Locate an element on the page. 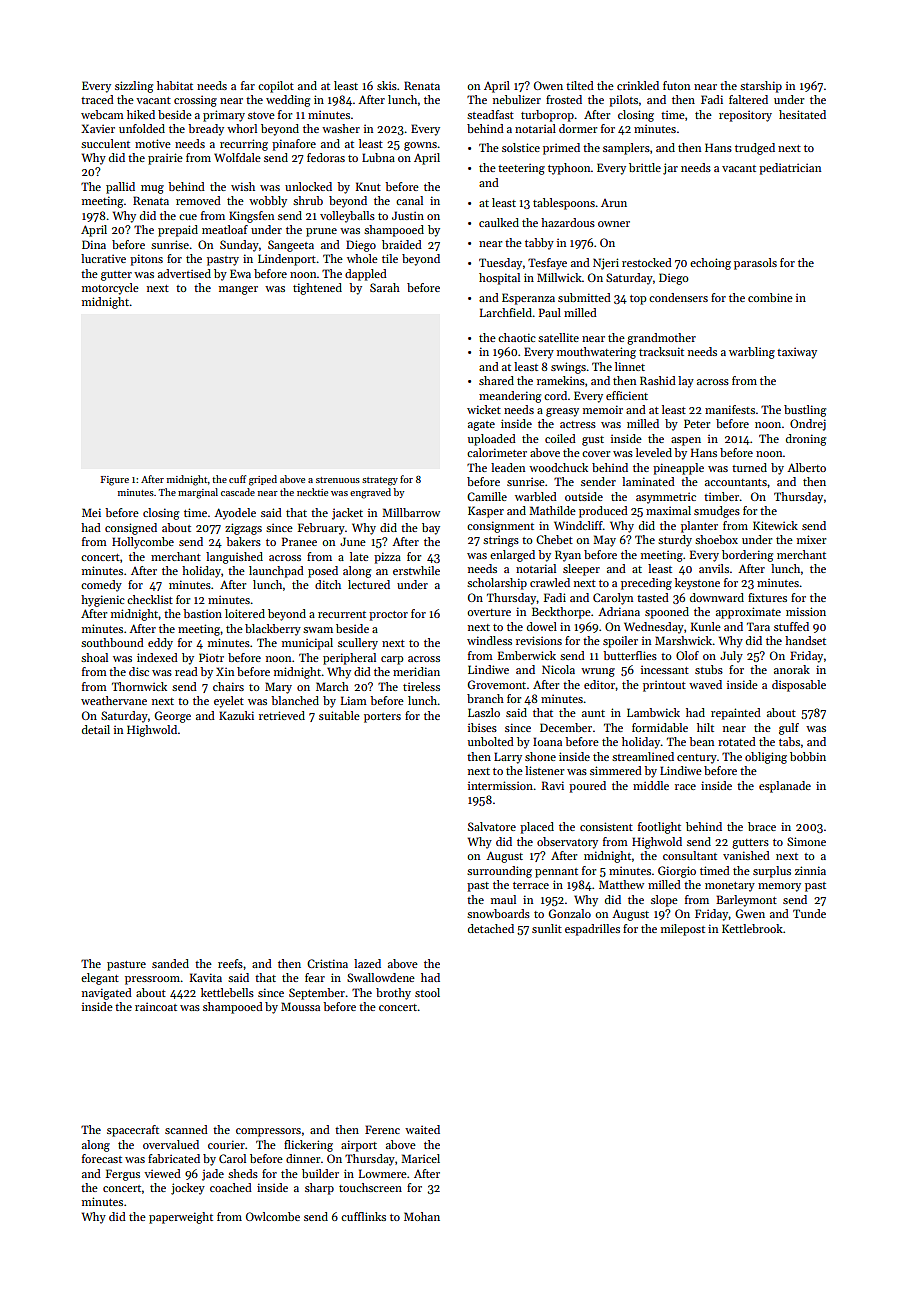 Image resolution: width=908 pixels, height=1316 pixels. owner is located at coordinates (614, 224).
